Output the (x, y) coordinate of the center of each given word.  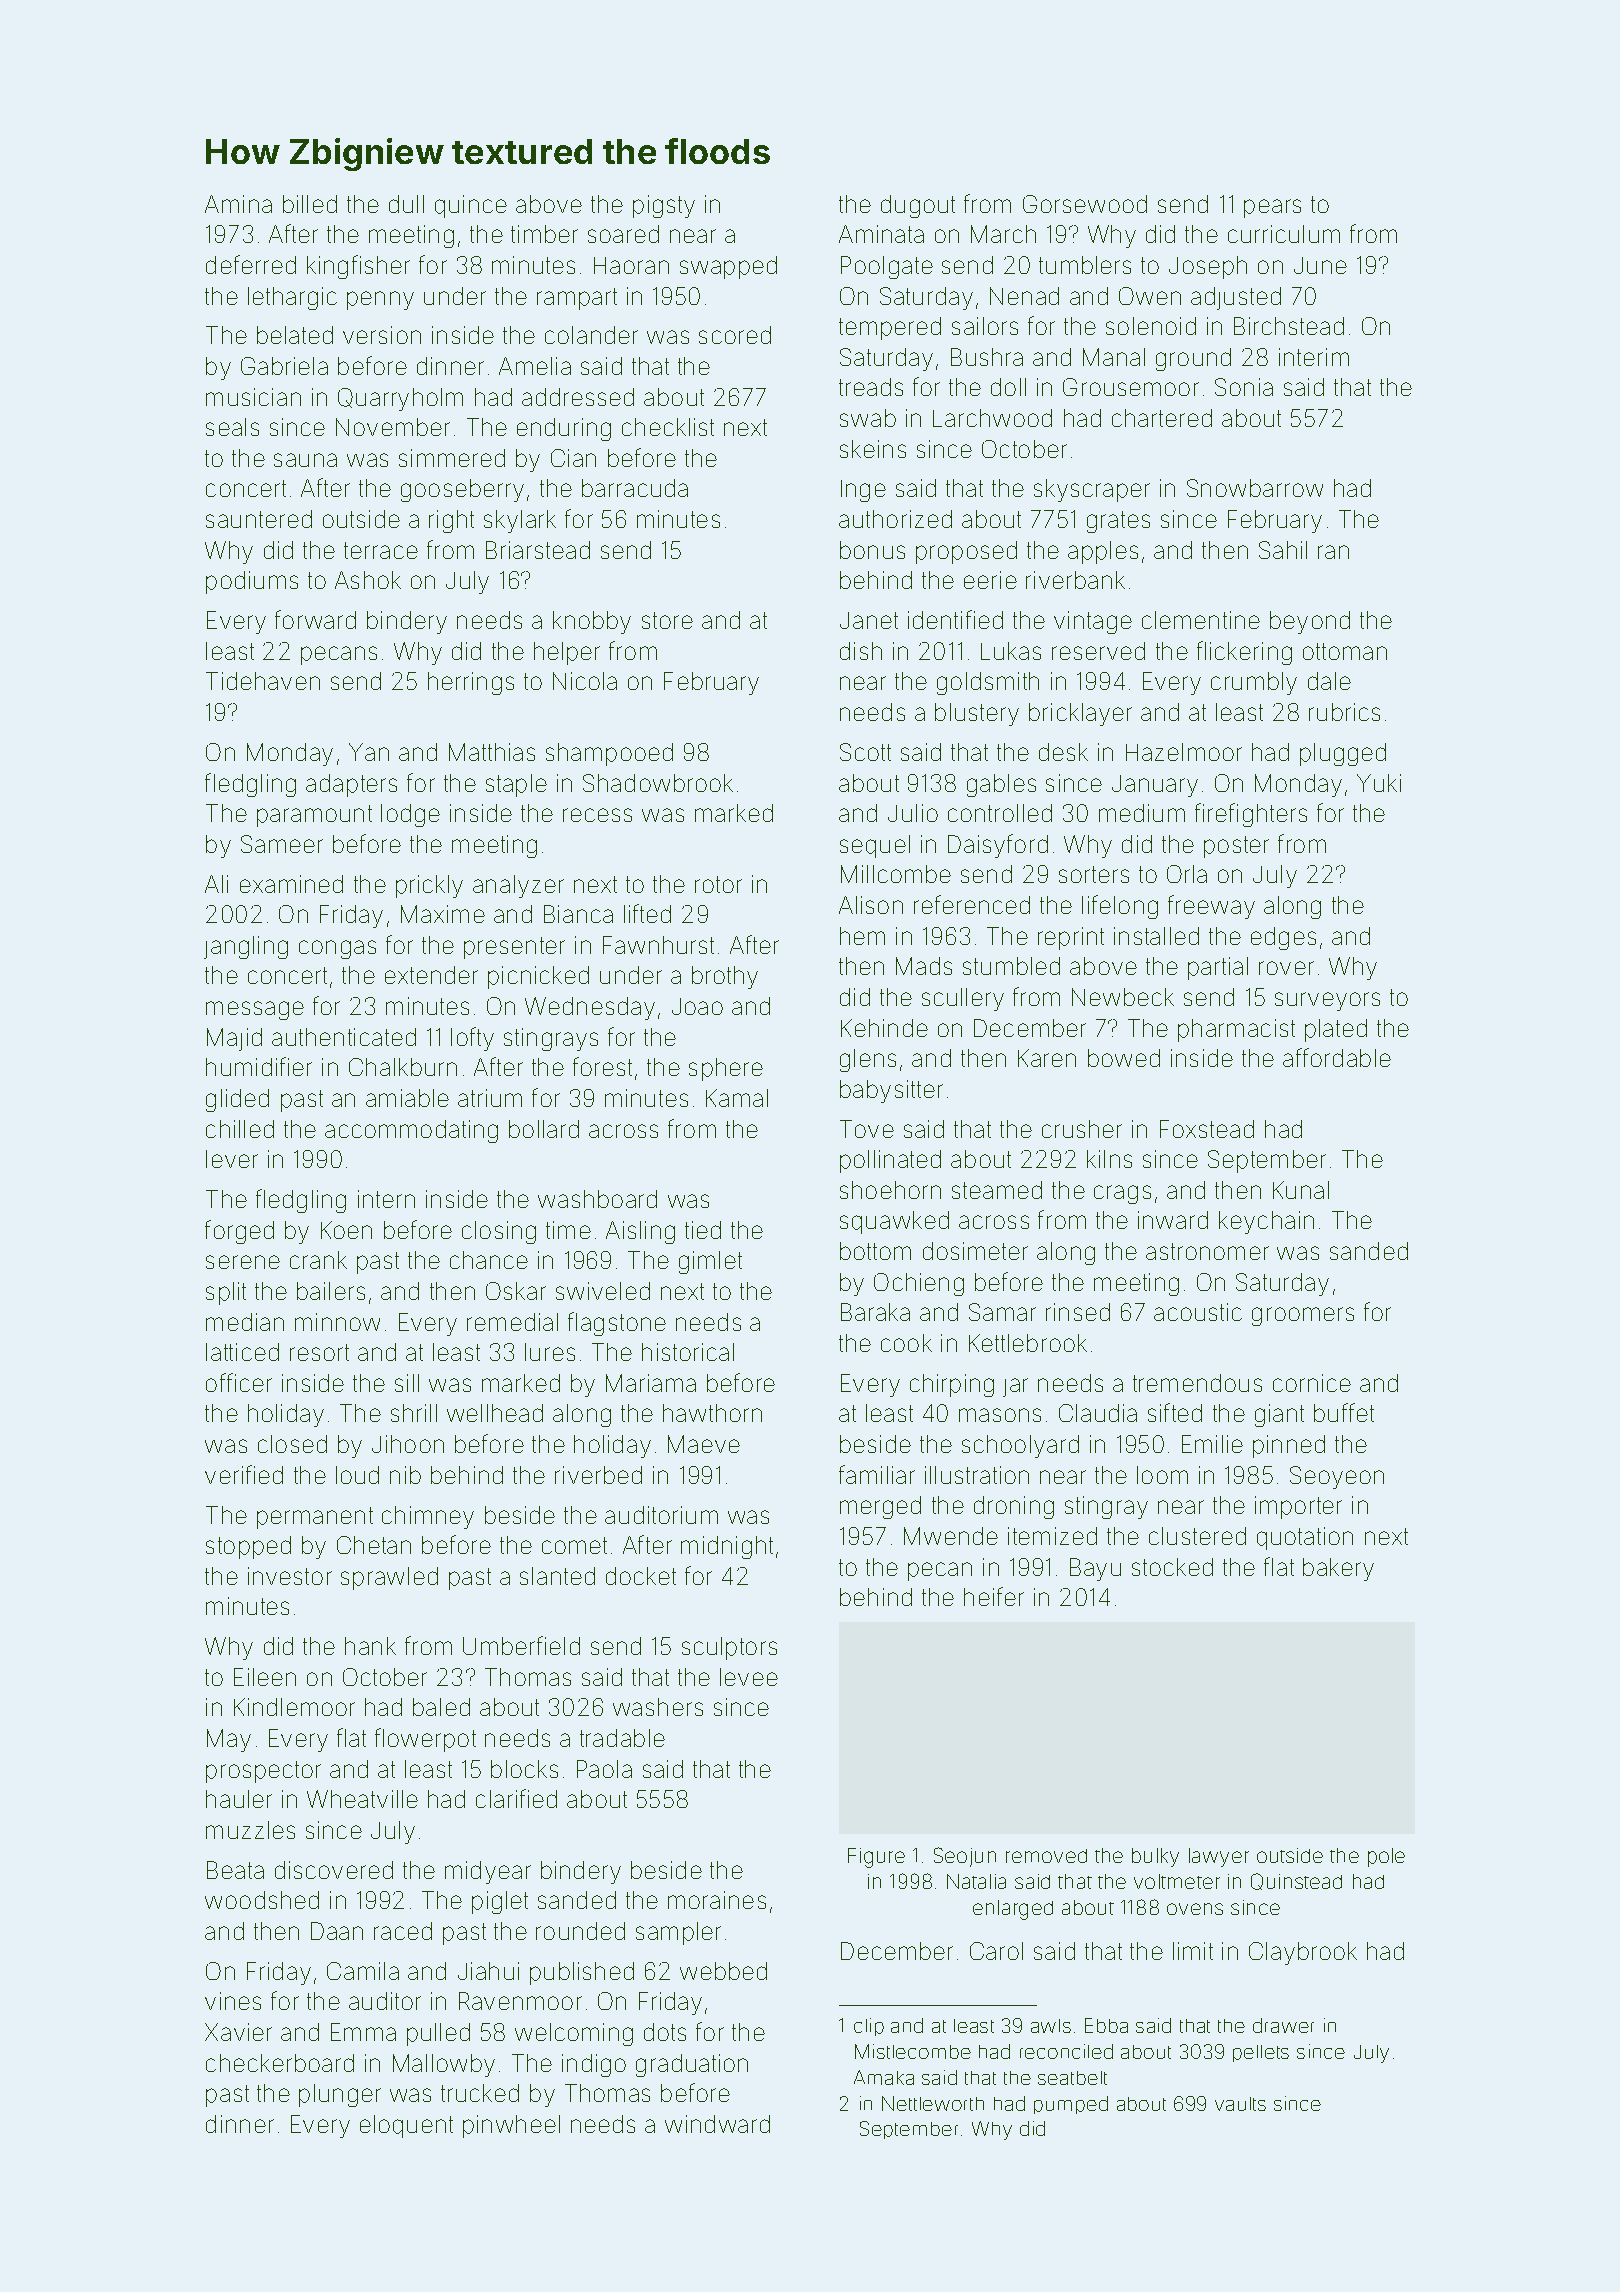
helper (567, 653)
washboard (597, 1199)
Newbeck (1123, 997)
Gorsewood (1085, 204)
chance (489, 1260)
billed (310, 204)
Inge (863, 491)
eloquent (406, 2126)
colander (591, 335)
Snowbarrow (1255, 488)
